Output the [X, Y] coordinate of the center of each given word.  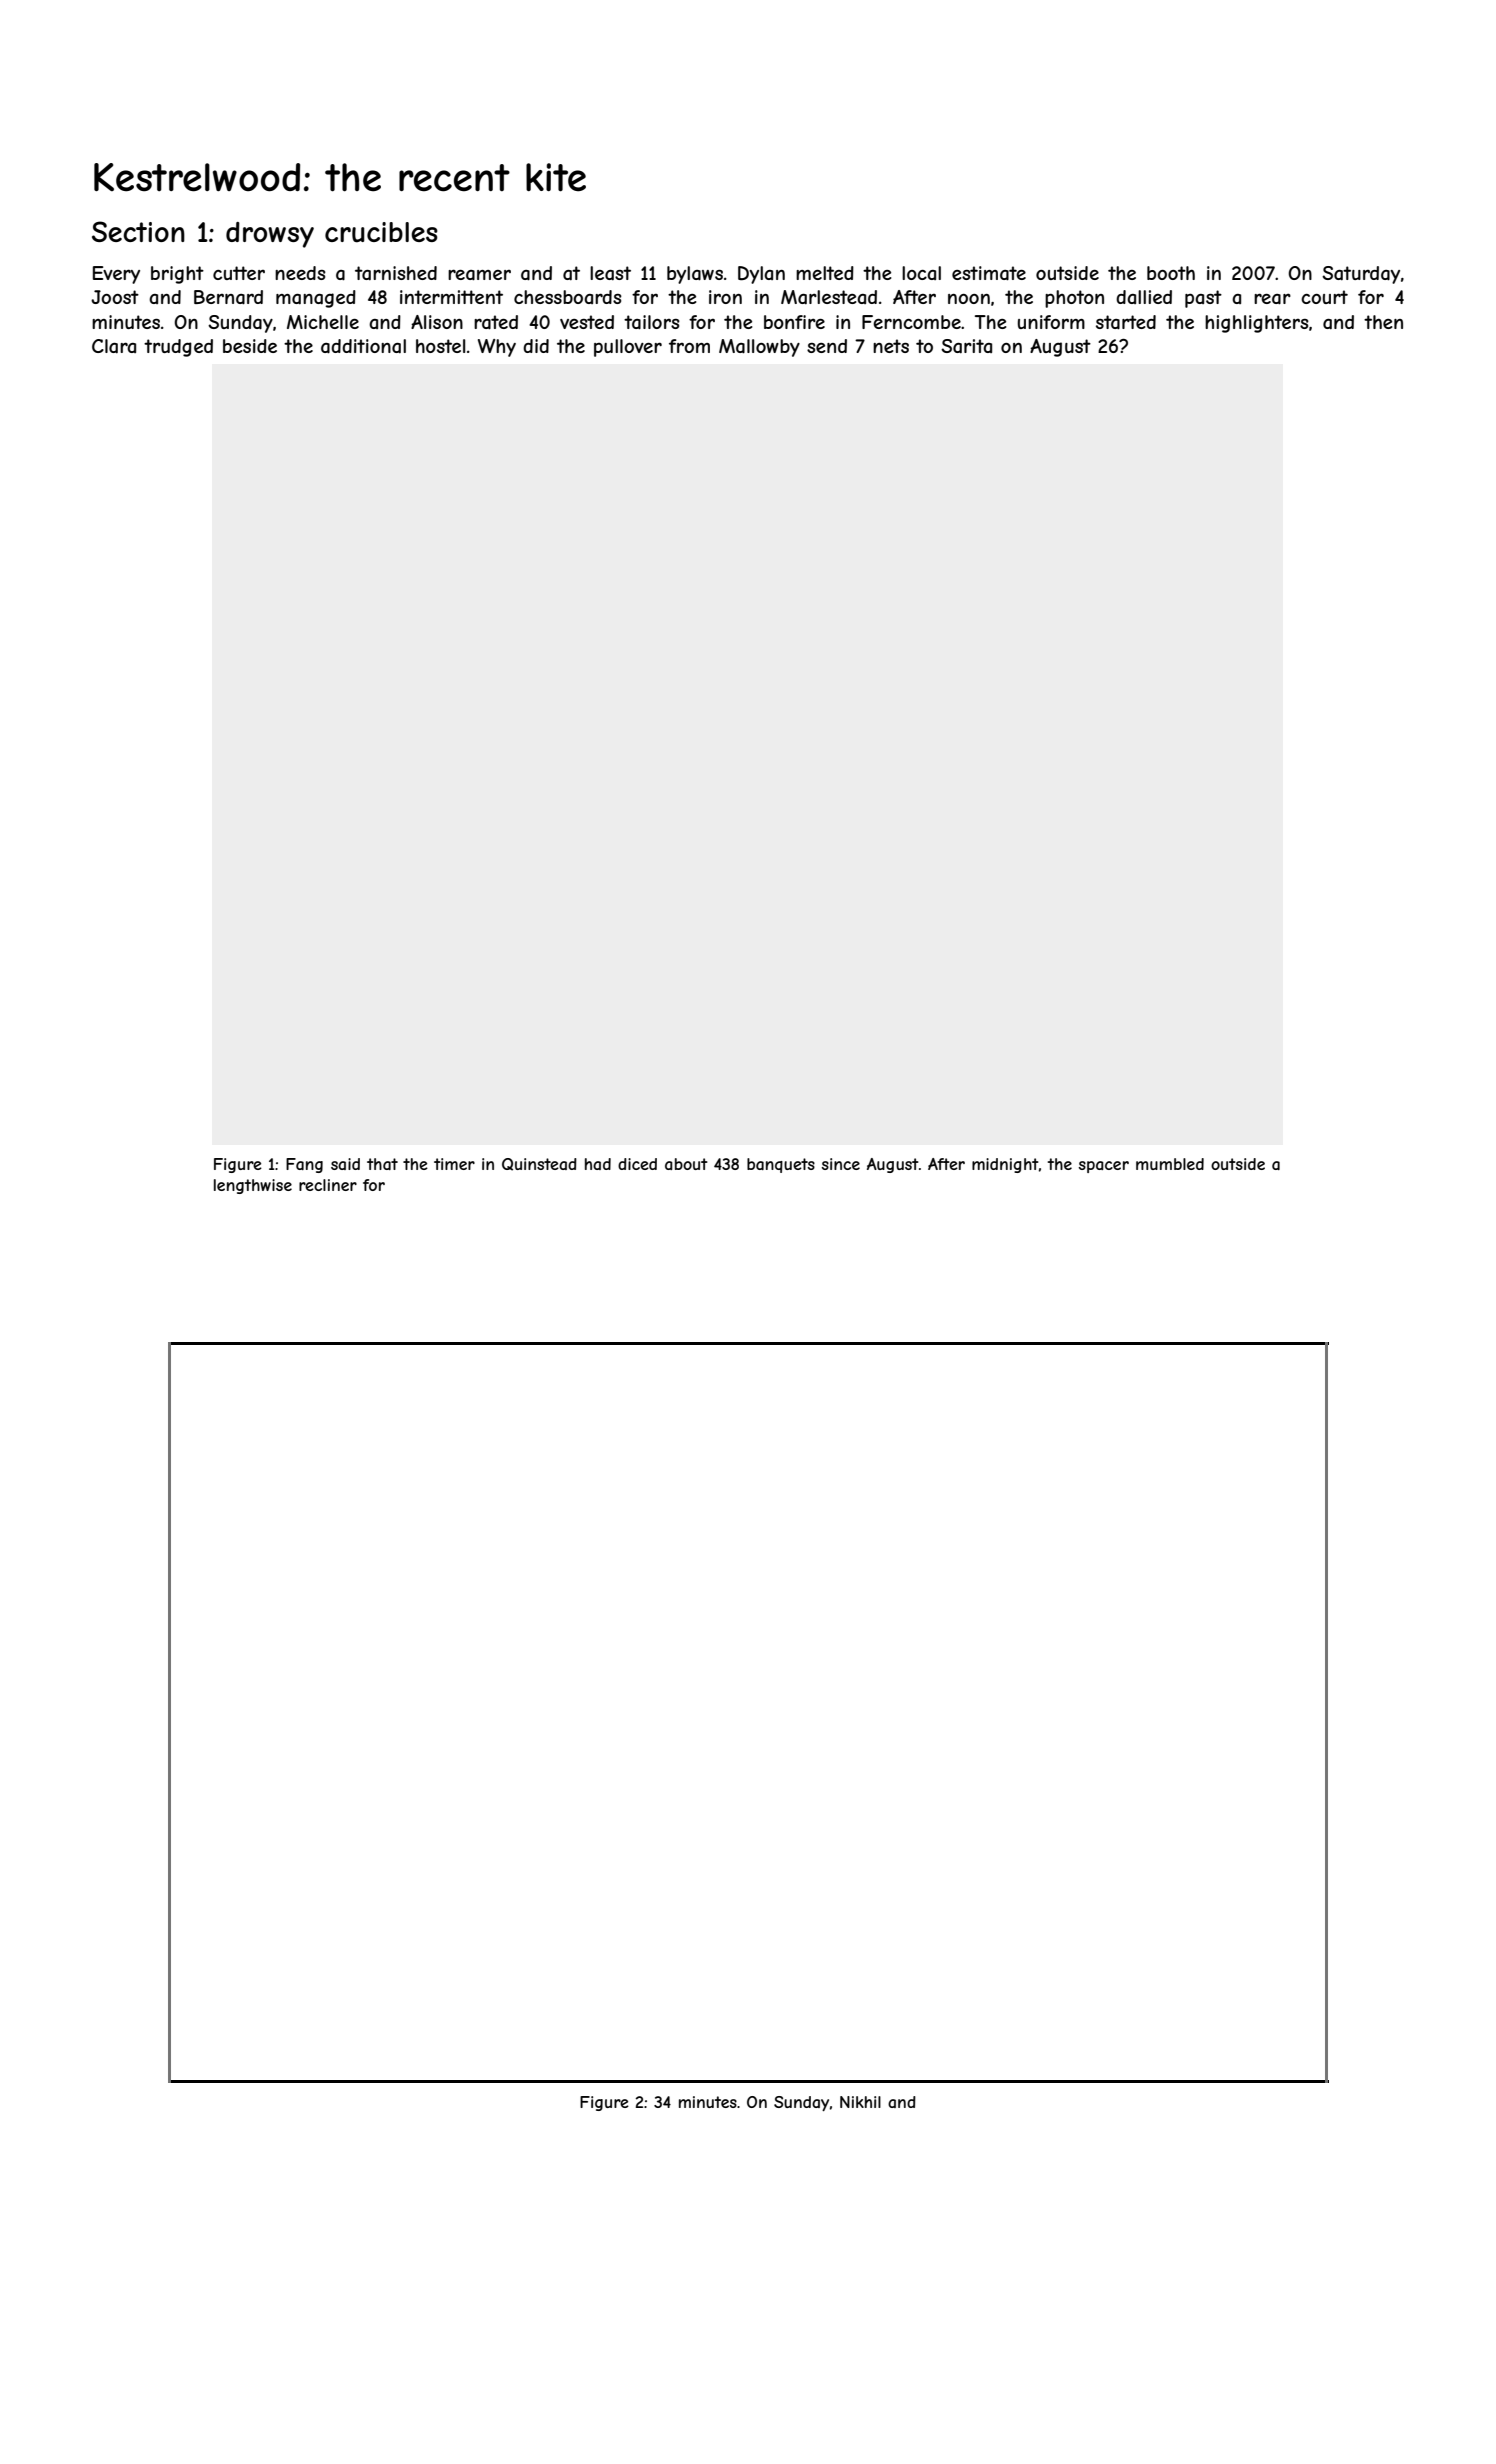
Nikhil [860, 2102]
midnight [1005, 1165]
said [345, 1164]
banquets [781, 1165]
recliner [328, 1185]
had [598, 1164]
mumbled [1170, 1164]
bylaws [695, 275]
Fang [304, 1165]
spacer [1104, 1167]
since [841, 1164]
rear [1272, 299]
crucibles [381, 232]
